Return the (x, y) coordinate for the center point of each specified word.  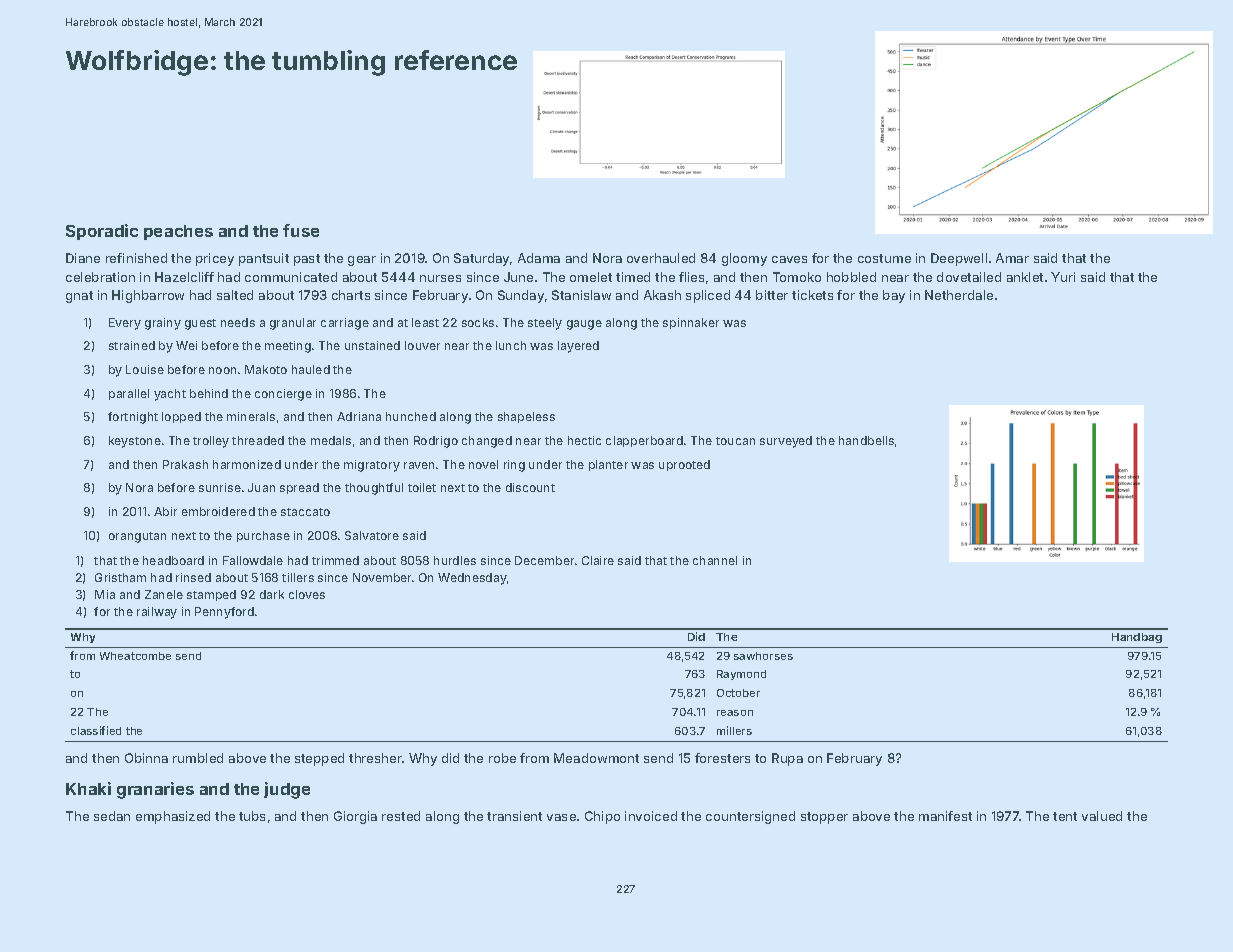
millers (734, 730)
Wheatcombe (135, 656)
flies (691, 277)
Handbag (1137, 638)
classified (96, 730)
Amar (1012, 258)
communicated (291, 277)
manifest (945, 816)
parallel (129, 394)
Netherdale (959, 295)
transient (514, 816)
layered (578, 347)
